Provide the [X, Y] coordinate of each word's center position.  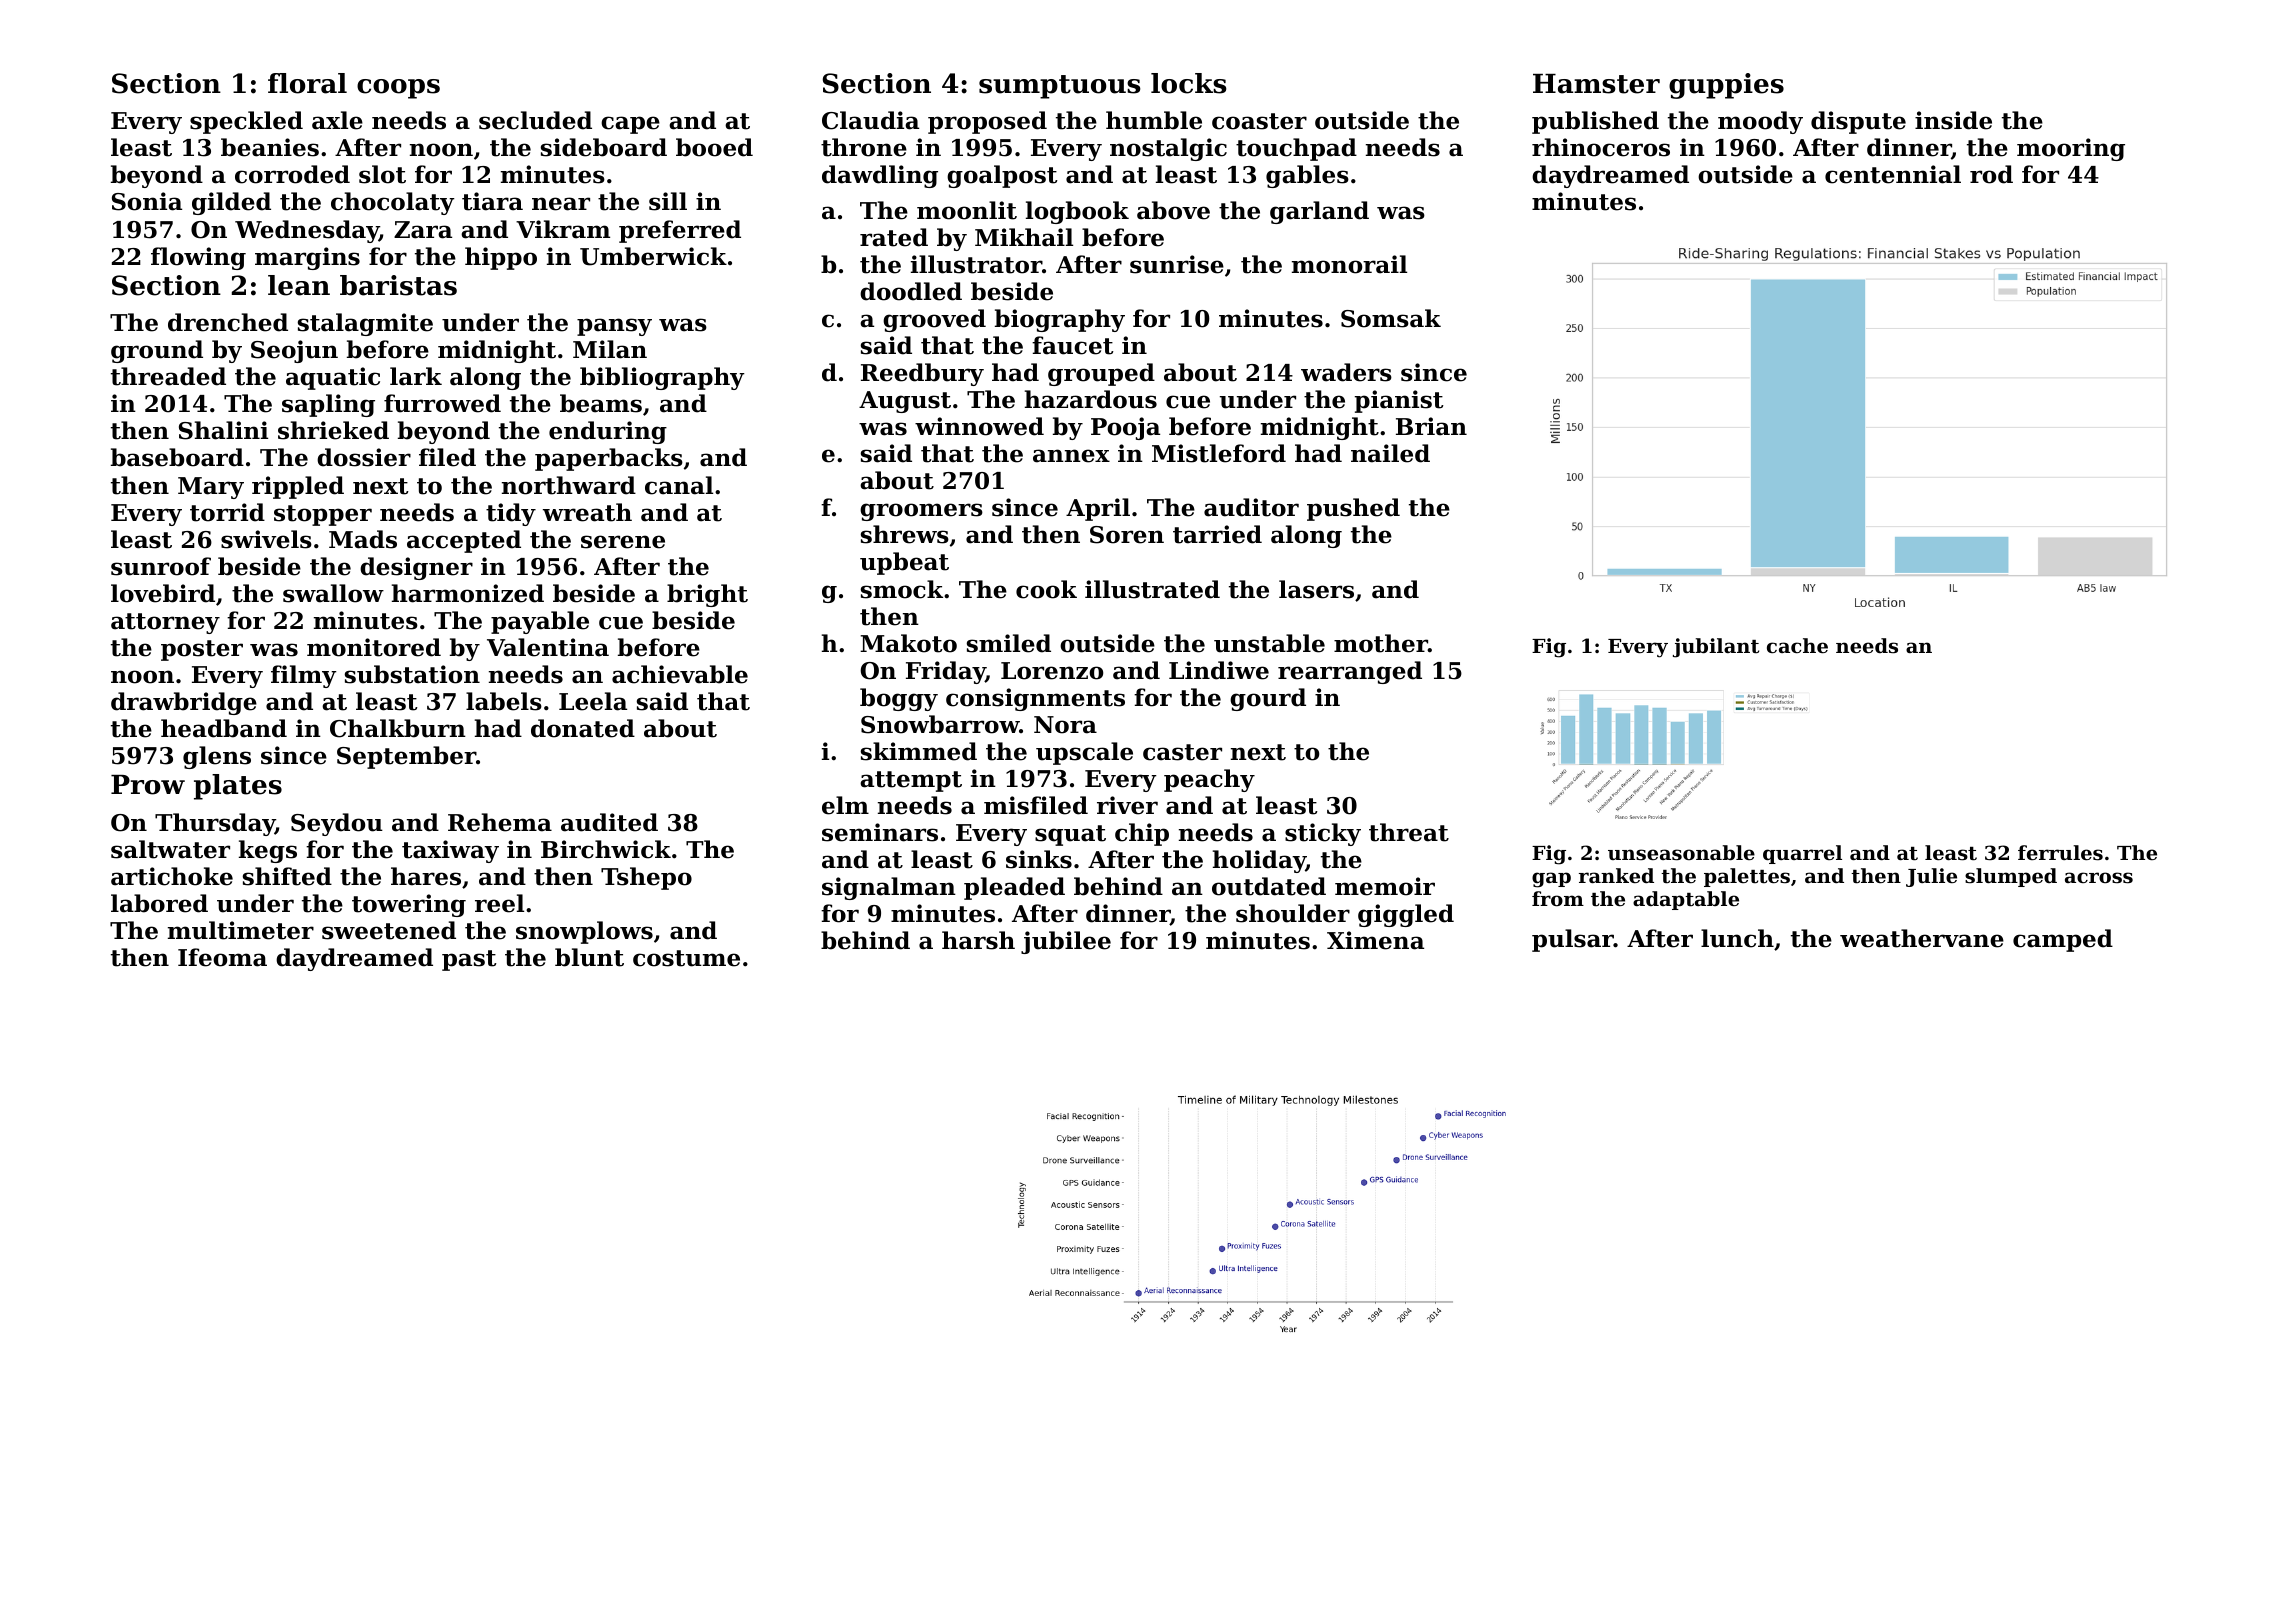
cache [1797, 645]
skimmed [919, 751]
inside [1953, 120]
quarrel [1802, 854]
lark [416, 376]
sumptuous [1060, 87]
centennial [1893, 174]
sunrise [1177, 264]
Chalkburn [398, 728]
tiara [492, 201]
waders [1346, 372]
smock [902, 589]
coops [398, 89]
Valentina [548, 647]
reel [499, 903]
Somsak [1391, 318]
